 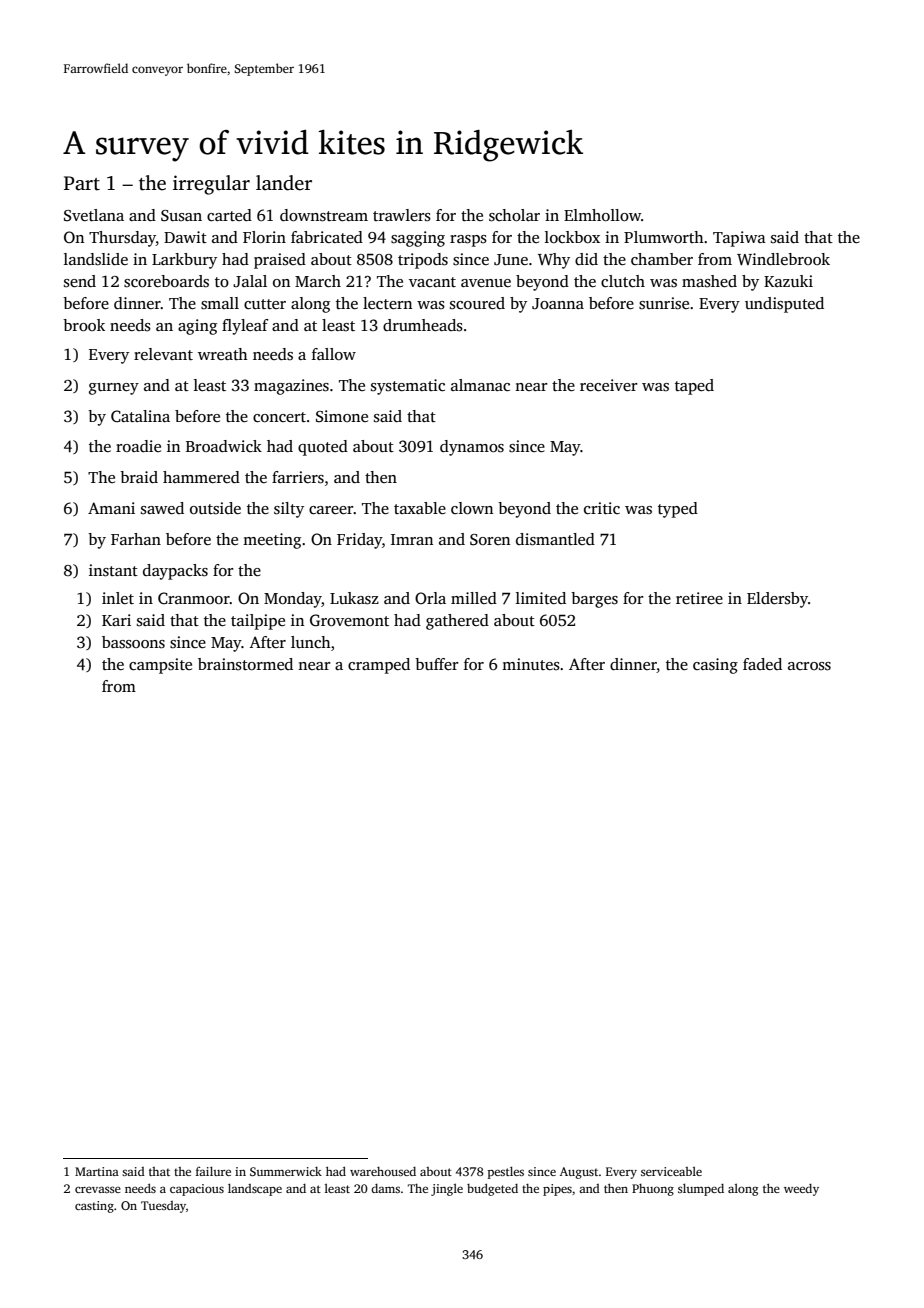 I want to click on buffer, so click(x=437, y=664).
